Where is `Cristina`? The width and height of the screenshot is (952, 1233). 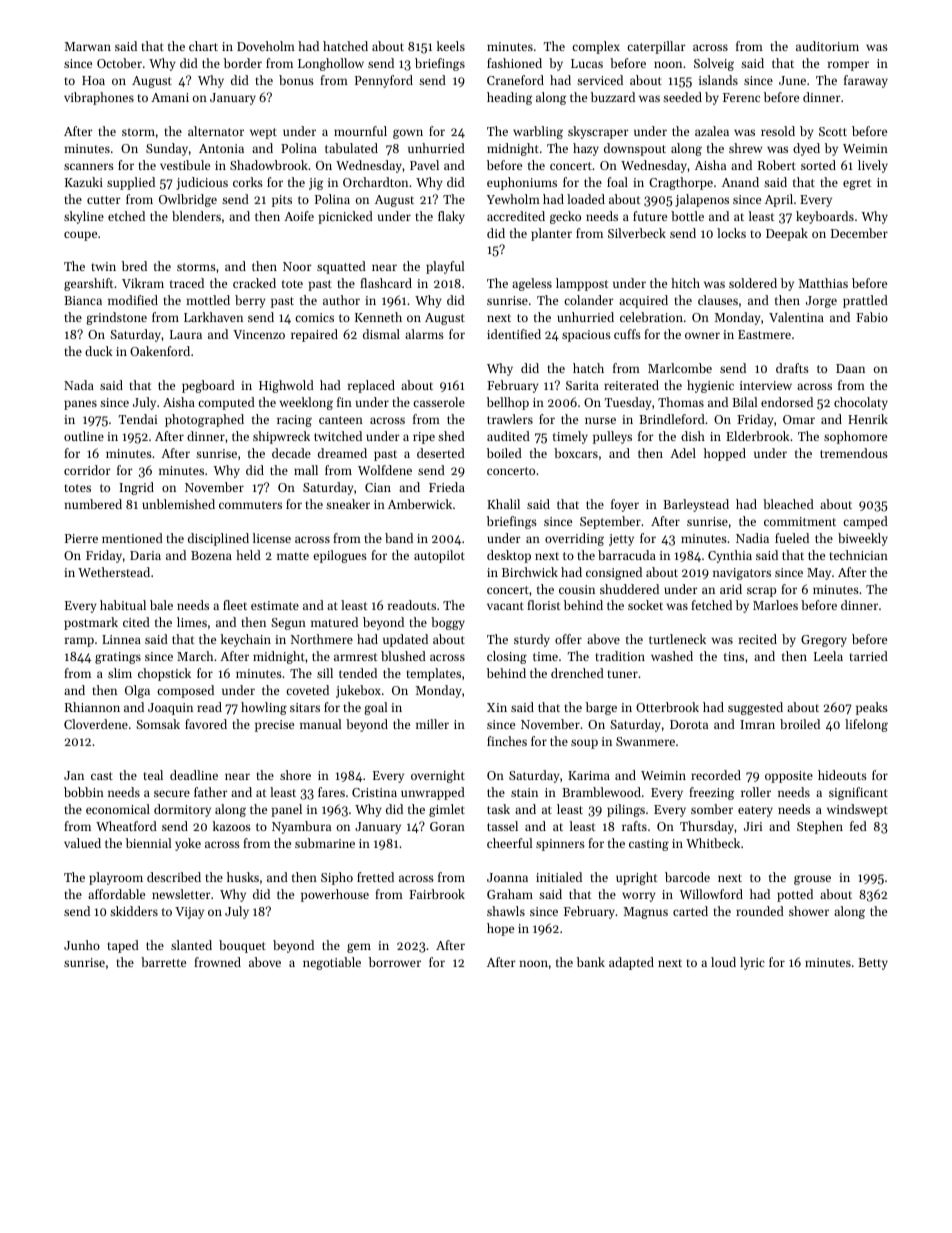
Cristina is located at coordinates (374, 792).
